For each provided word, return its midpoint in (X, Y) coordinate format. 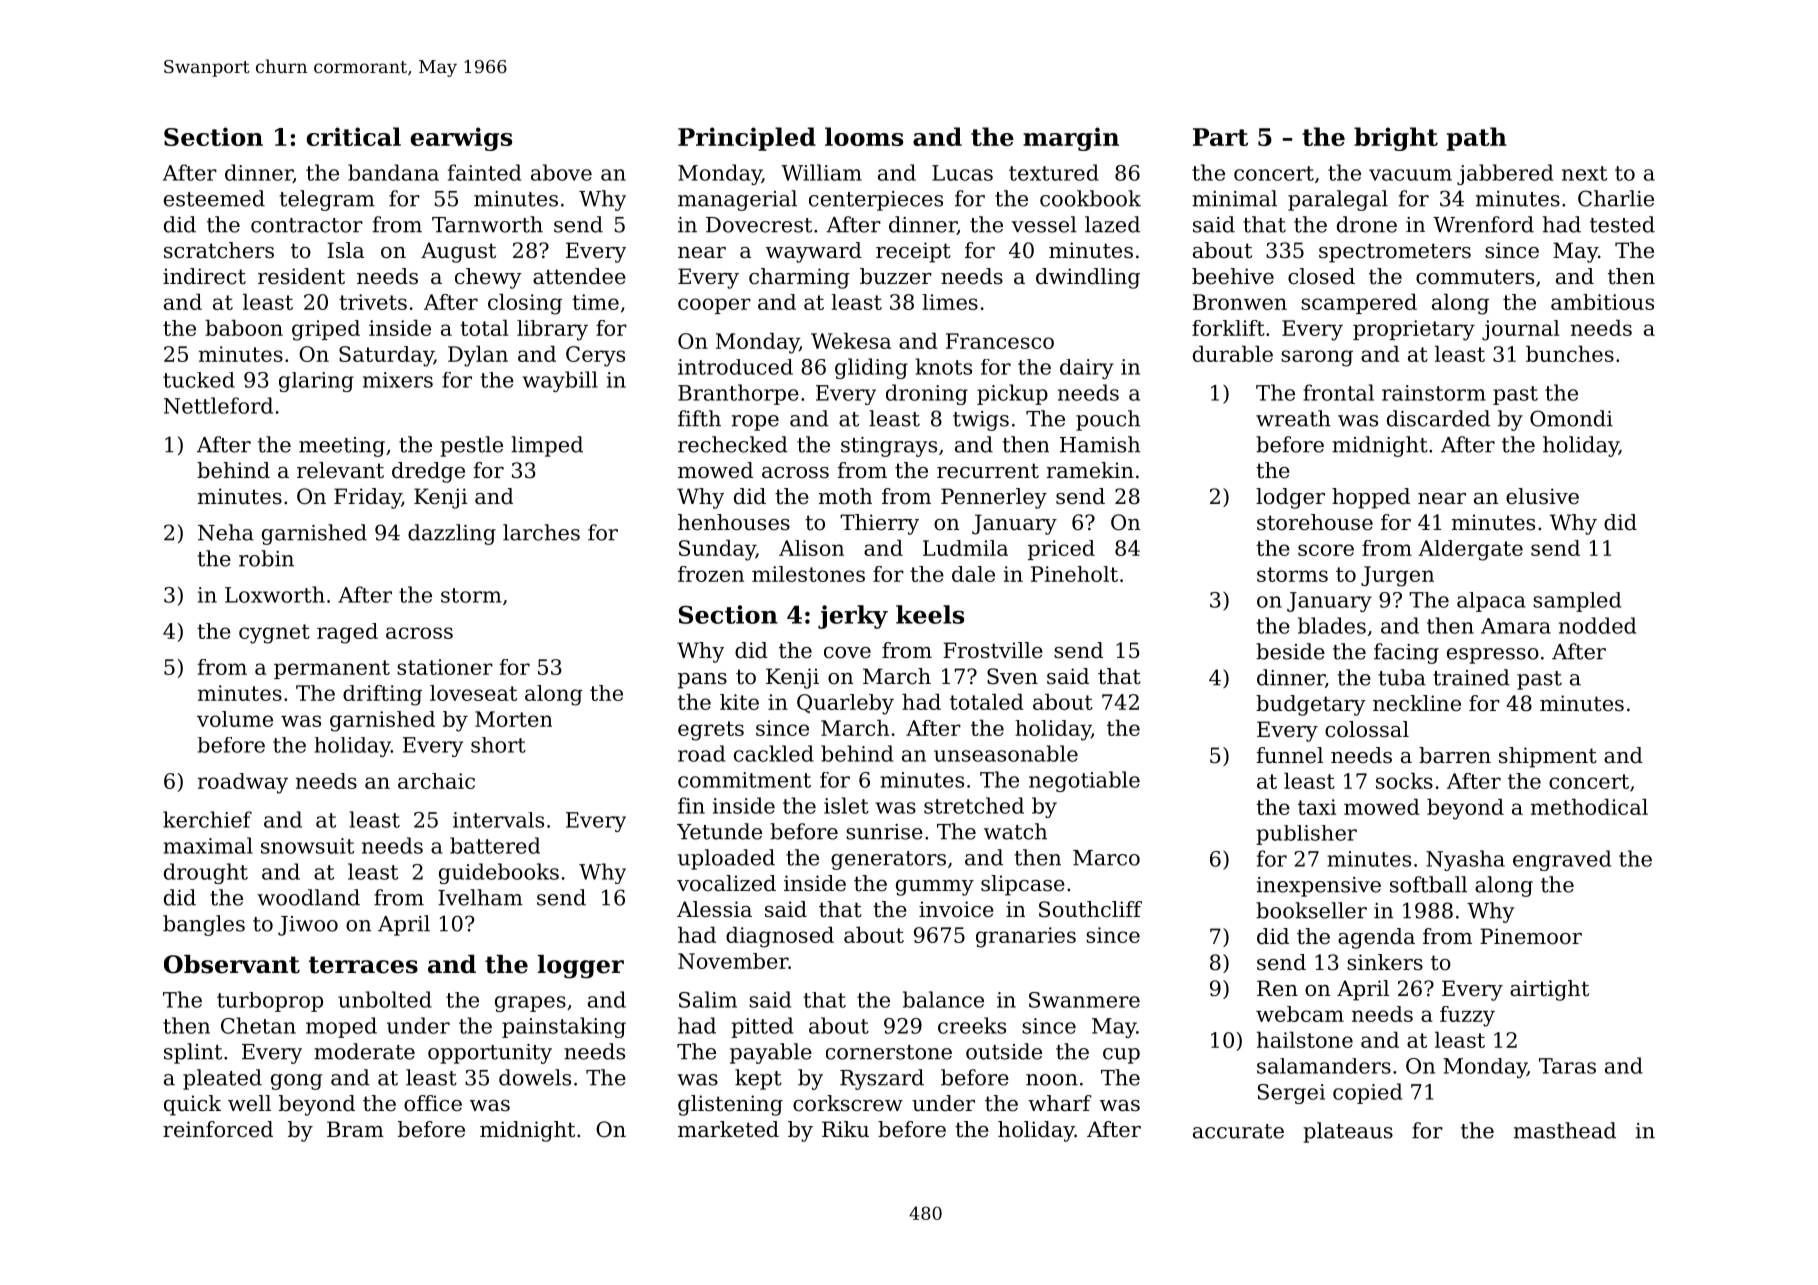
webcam (1300, 1014)
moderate (364, 1051)
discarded (1438, 418)
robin (266, 558)
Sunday (717, 550)
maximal (208, 845)
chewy (488, 278)
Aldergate (1470, 550)
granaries (1026, 937)
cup (1121, 1056)
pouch (1108, 420)
